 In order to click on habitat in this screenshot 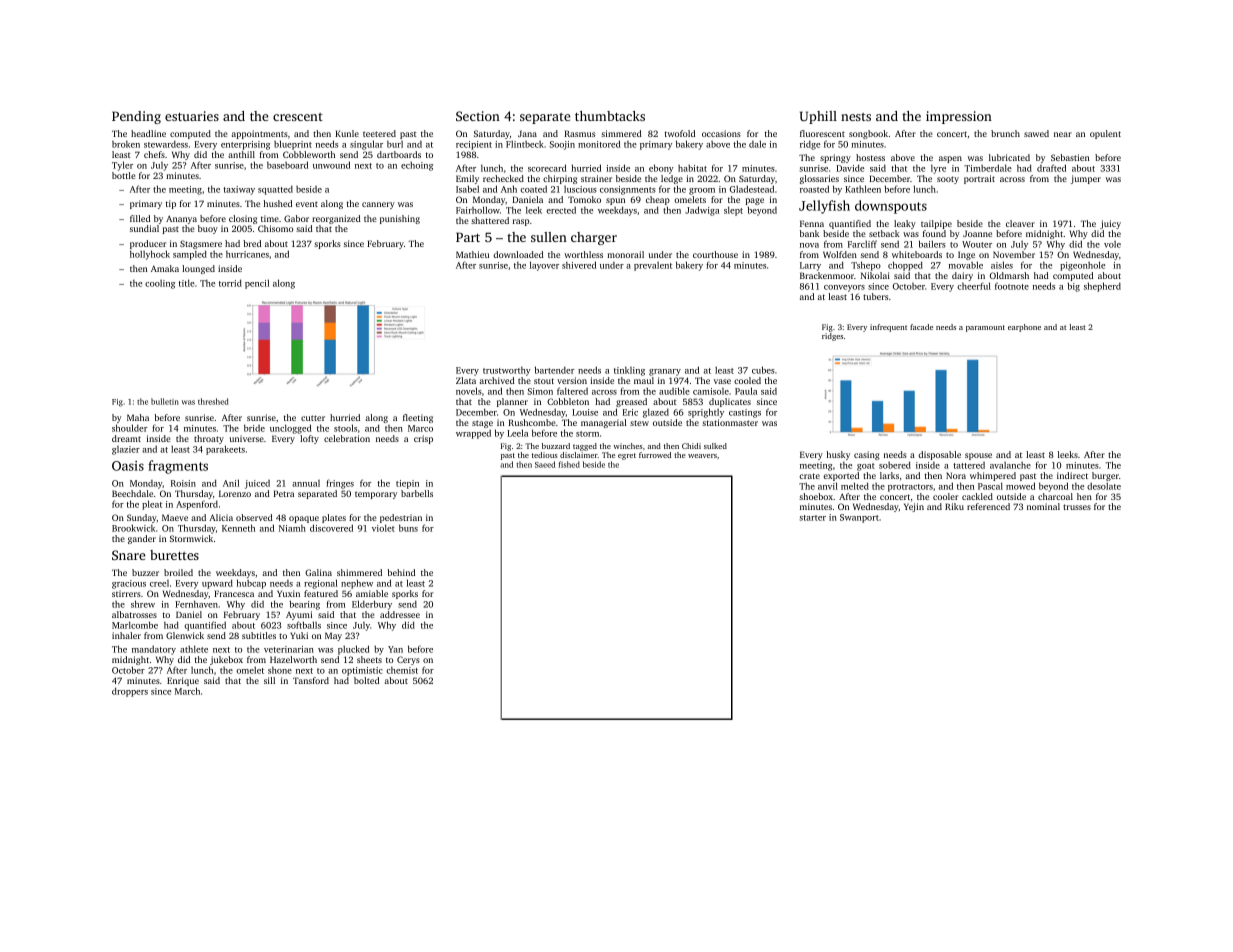, I will do `click(692, 168)`.
